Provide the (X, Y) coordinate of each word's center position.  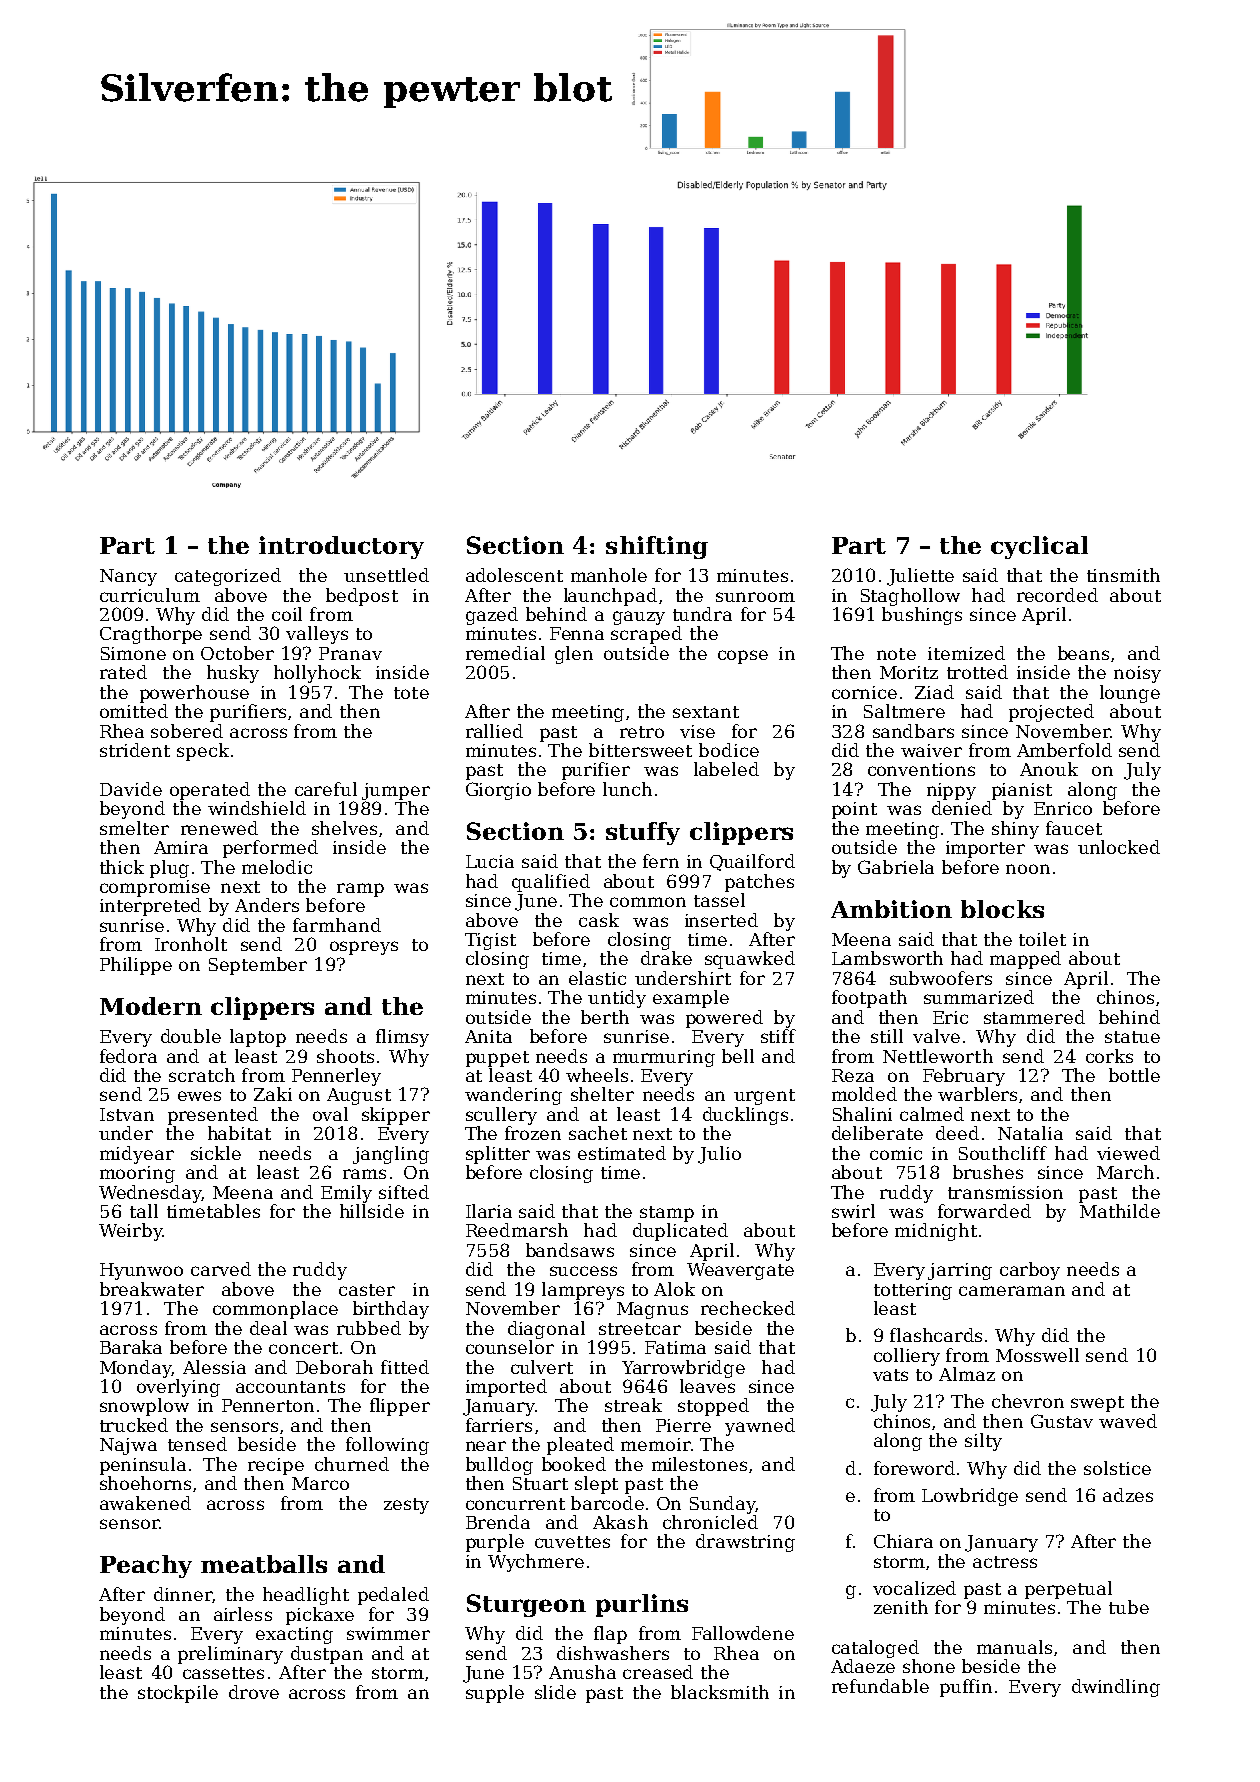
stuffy (643, 833)
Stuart (540, 1483)
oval (330, 1114)
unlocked (1119, 847)
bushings (922, 616)
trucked (134, 1425)
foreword (914, 1468)
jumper (396, 791)
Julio (719, 1155)
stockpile (178, 1694)
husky (233, 674)
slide (555, 1692)
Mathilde (1120, 1211)
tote (411, 693)
